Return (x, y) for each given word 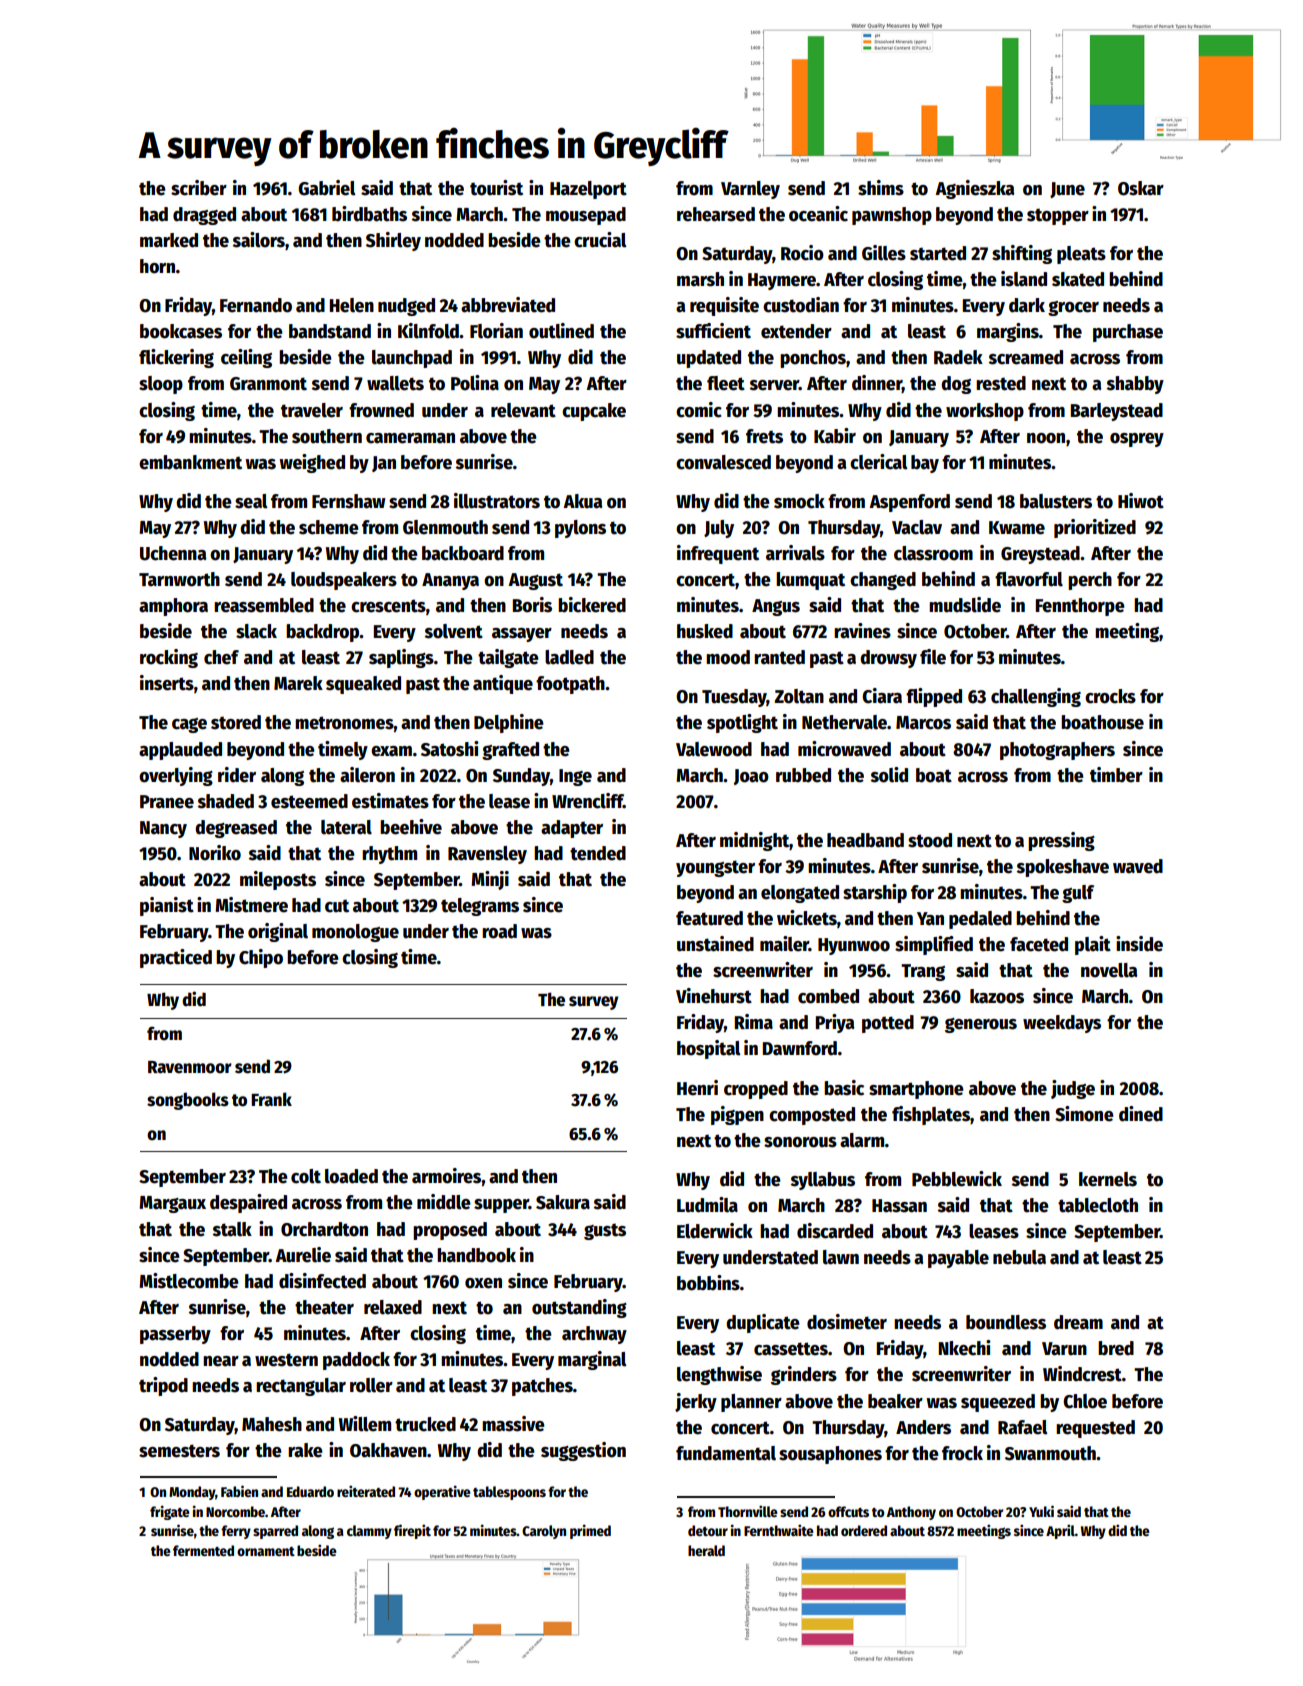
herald (706, 1550)
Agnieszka (975, 189)
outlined (561, 331)
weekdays (1062, 1024)
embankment (190, 462)
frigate (170, 1512)
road (499, 931)
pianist (167, 906)
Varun (1064, 1349)
